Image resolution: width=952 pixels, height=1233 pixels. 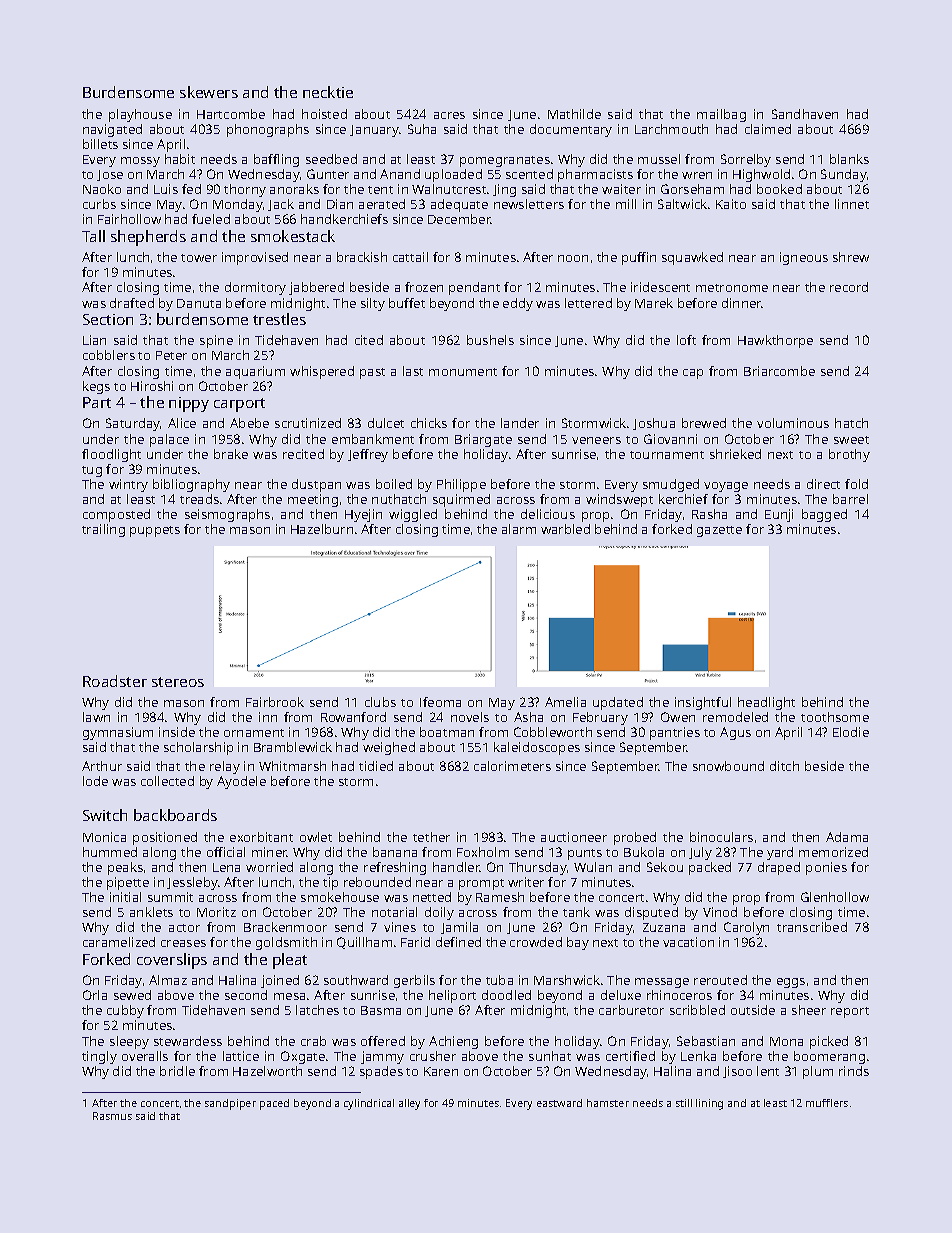 I want to click on second, so click(x=246, y=995).
